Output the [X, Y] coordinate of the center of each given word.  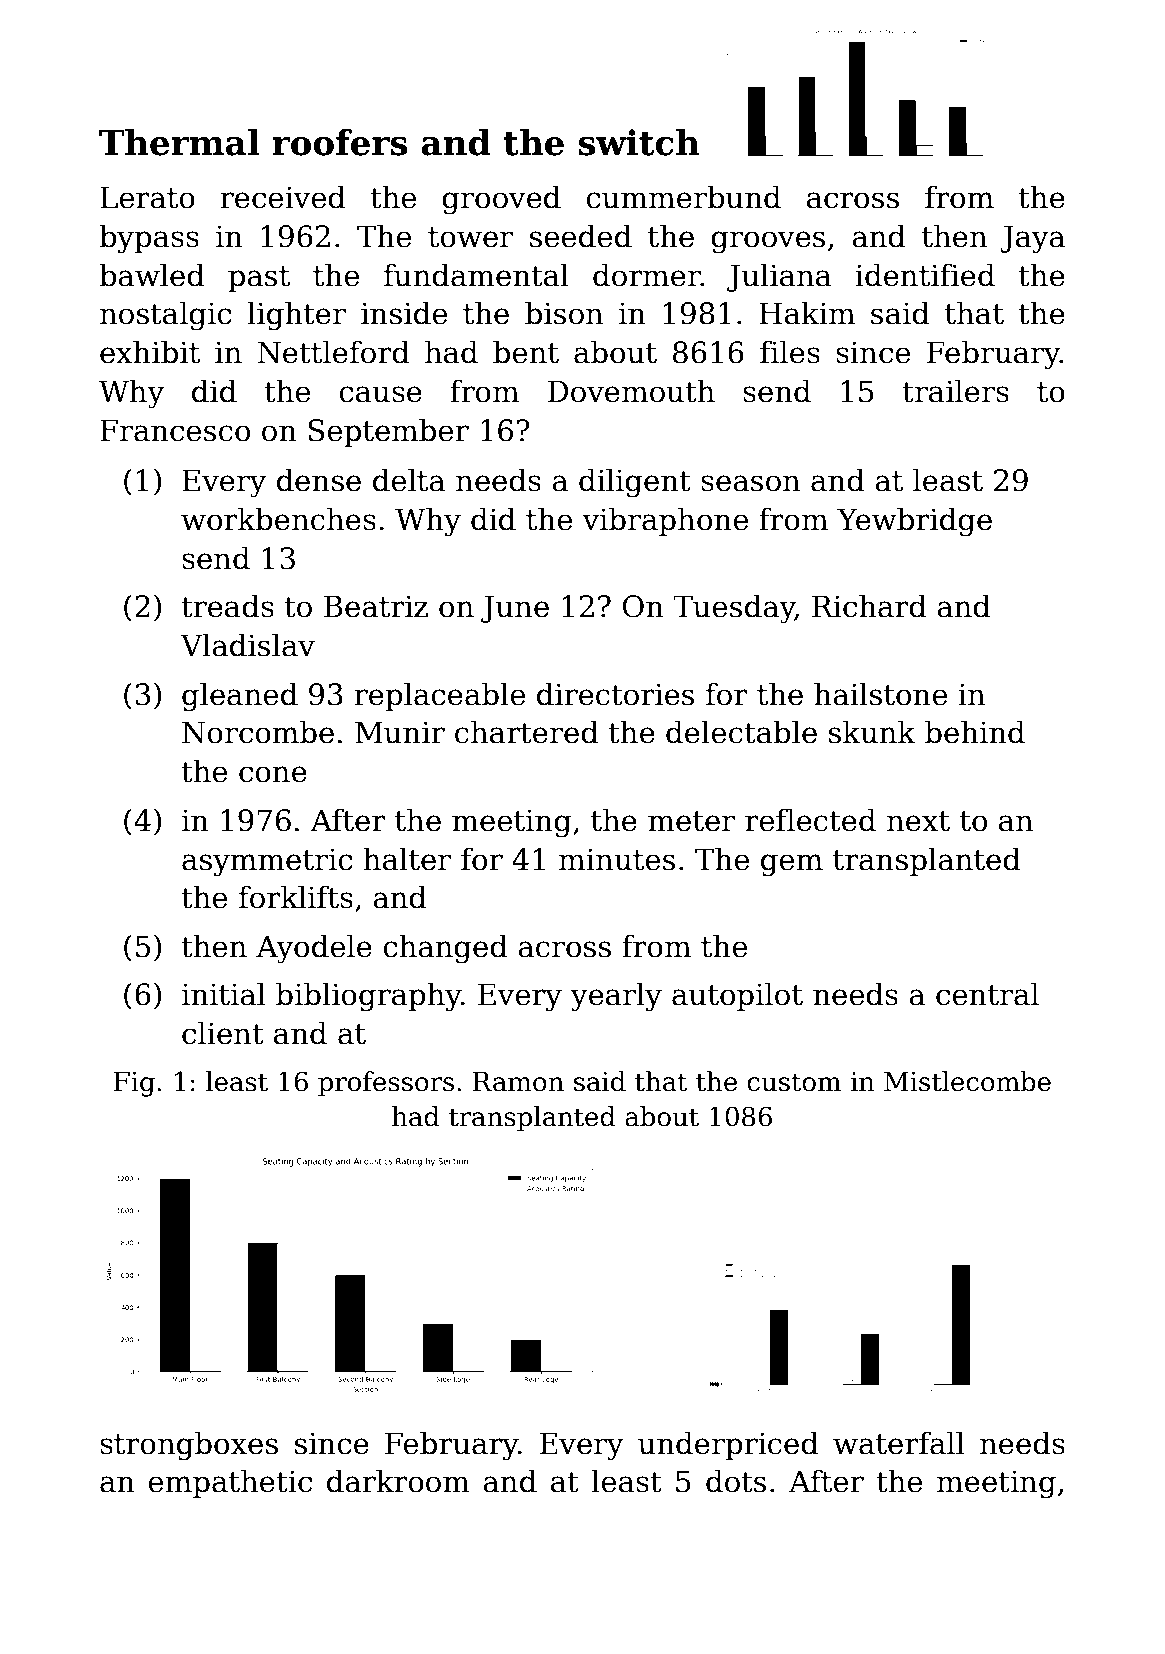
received [282, 197]
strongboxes [189, 1446]
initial [223, 994]
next [918, 821]
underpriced [728, 1445]
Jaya [1032, 239]
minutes [617, 859]
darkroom [398, 1481]
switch [639, 142]
